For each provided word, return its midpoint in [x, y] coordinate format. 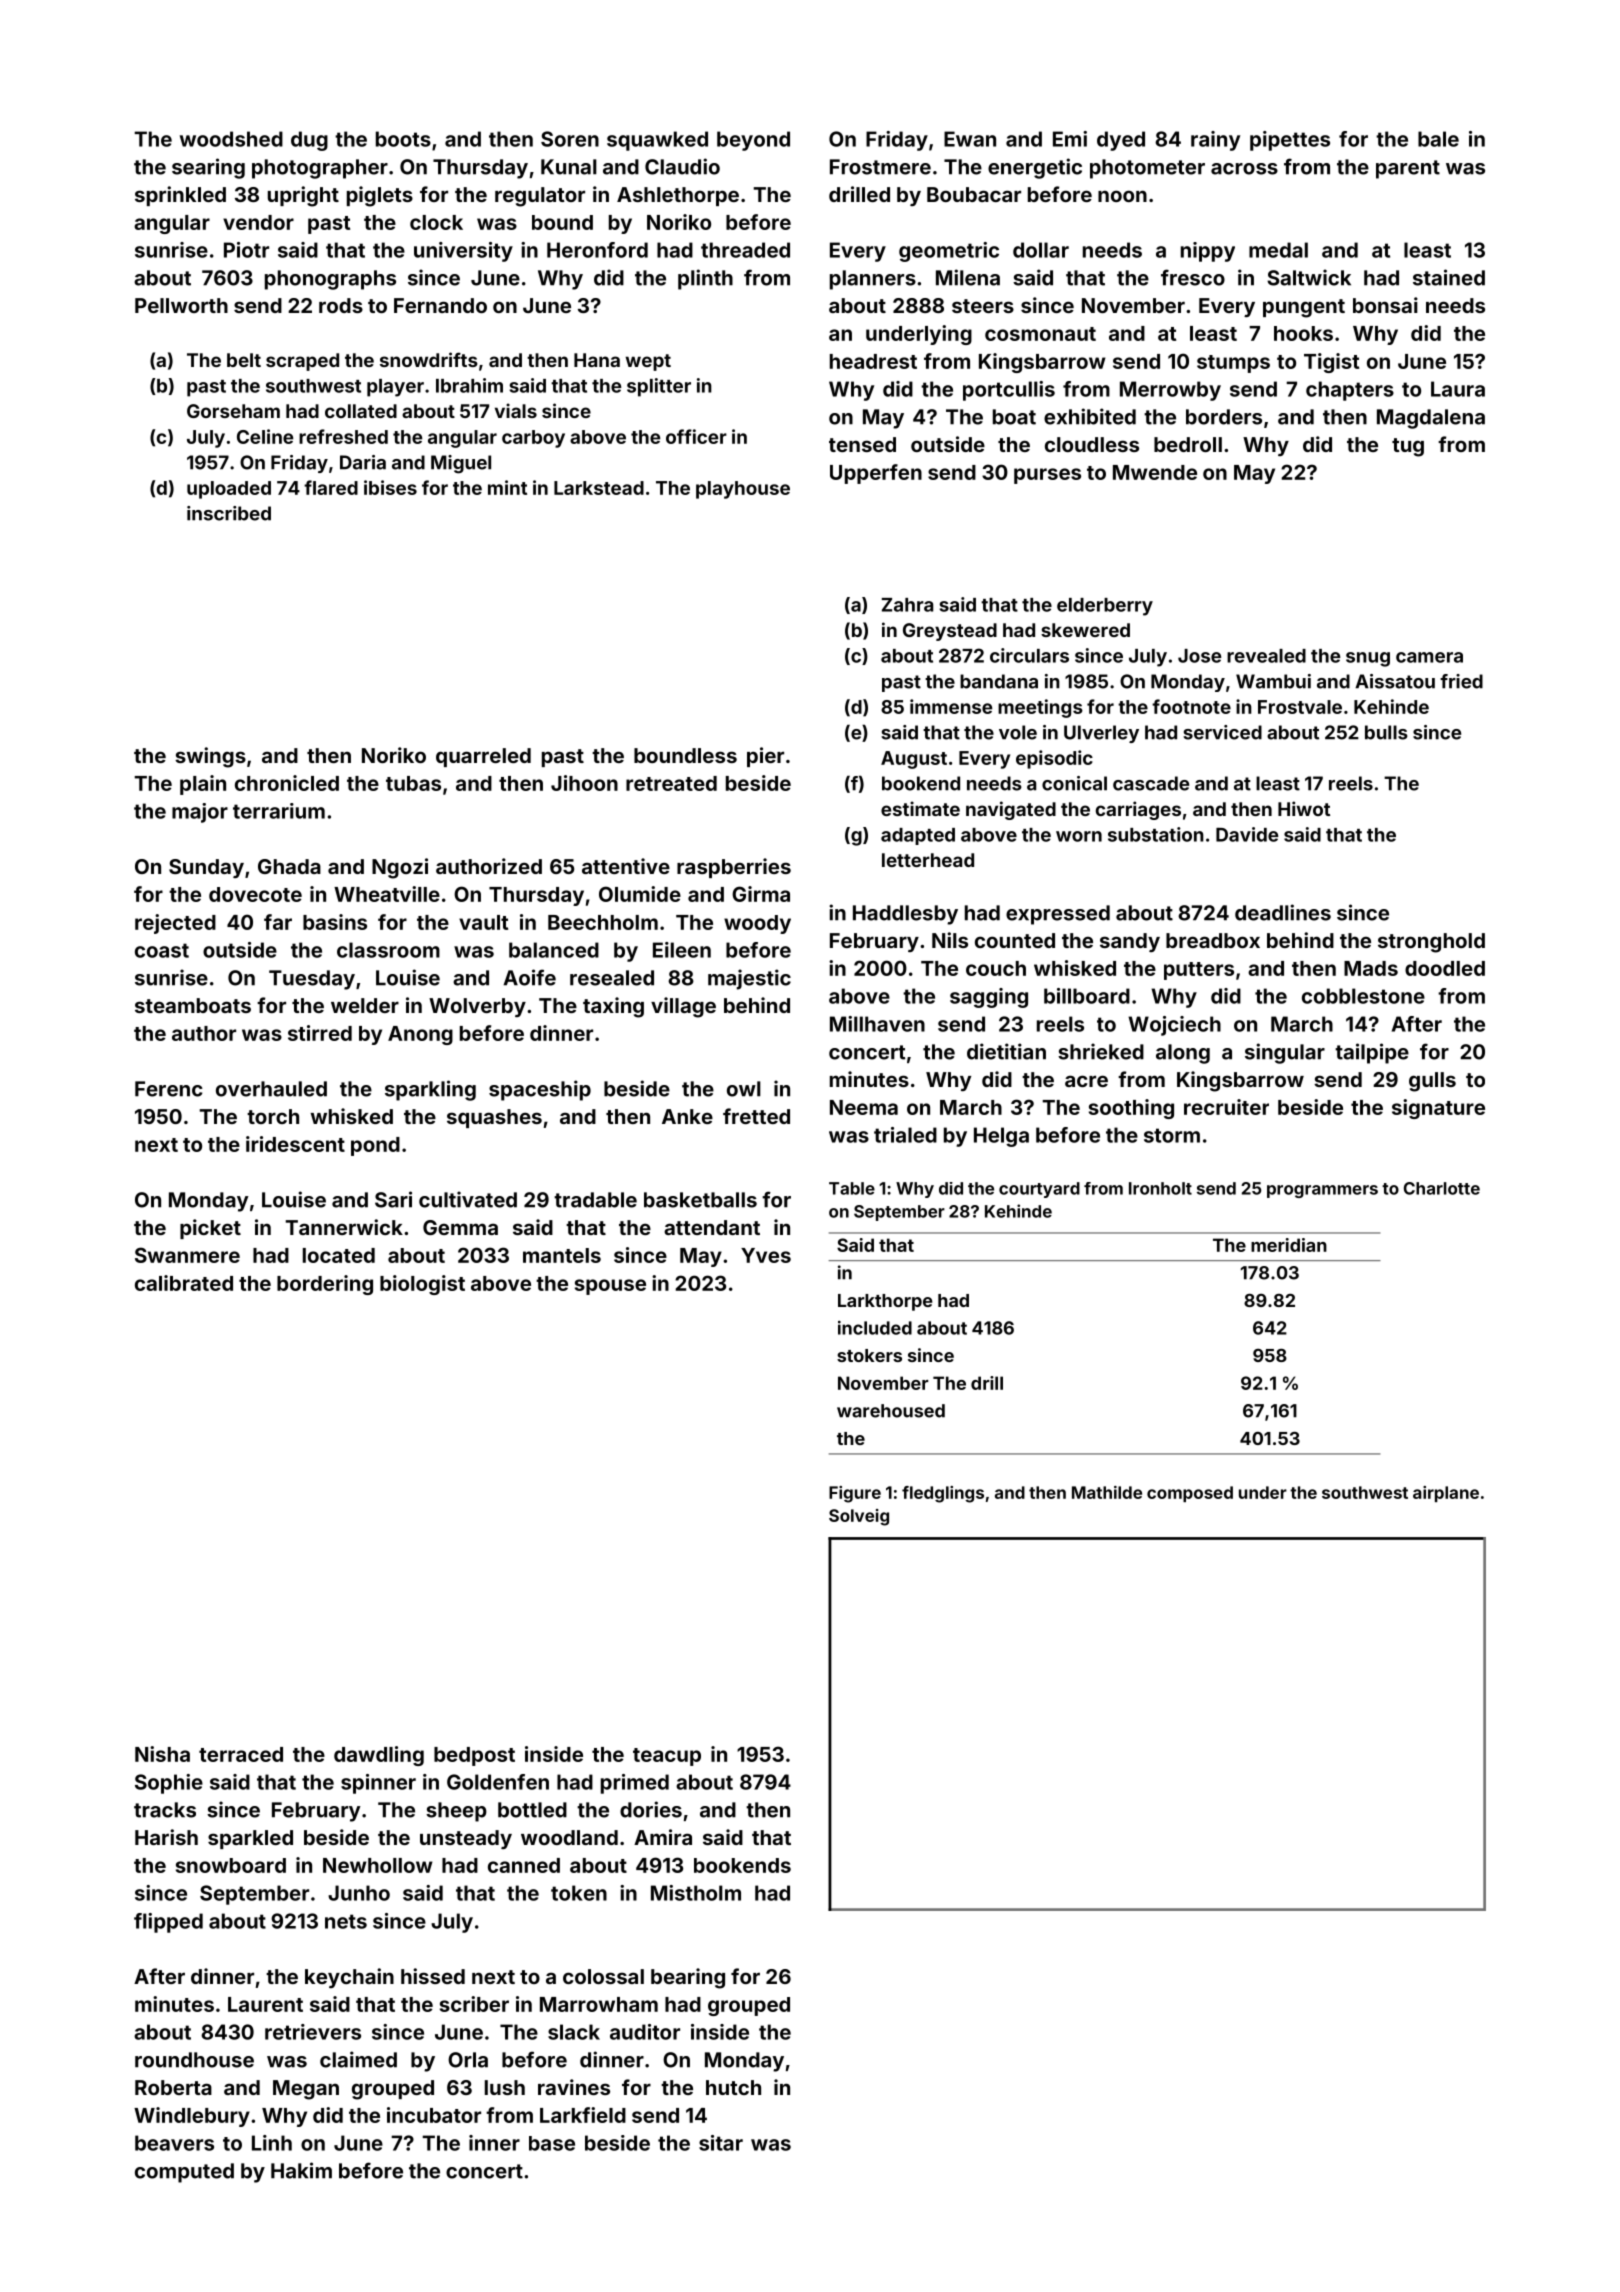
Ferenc [169, 1089]
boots [403, 139]
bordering [325, 1285]
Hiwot [1304, 808]
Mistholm [696, 1893]
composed [1190, 1494]
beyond [753, 141]
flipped [168, 1923]
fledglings [943, 1494]
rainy [1215, 141]
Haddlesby [905, 915]
